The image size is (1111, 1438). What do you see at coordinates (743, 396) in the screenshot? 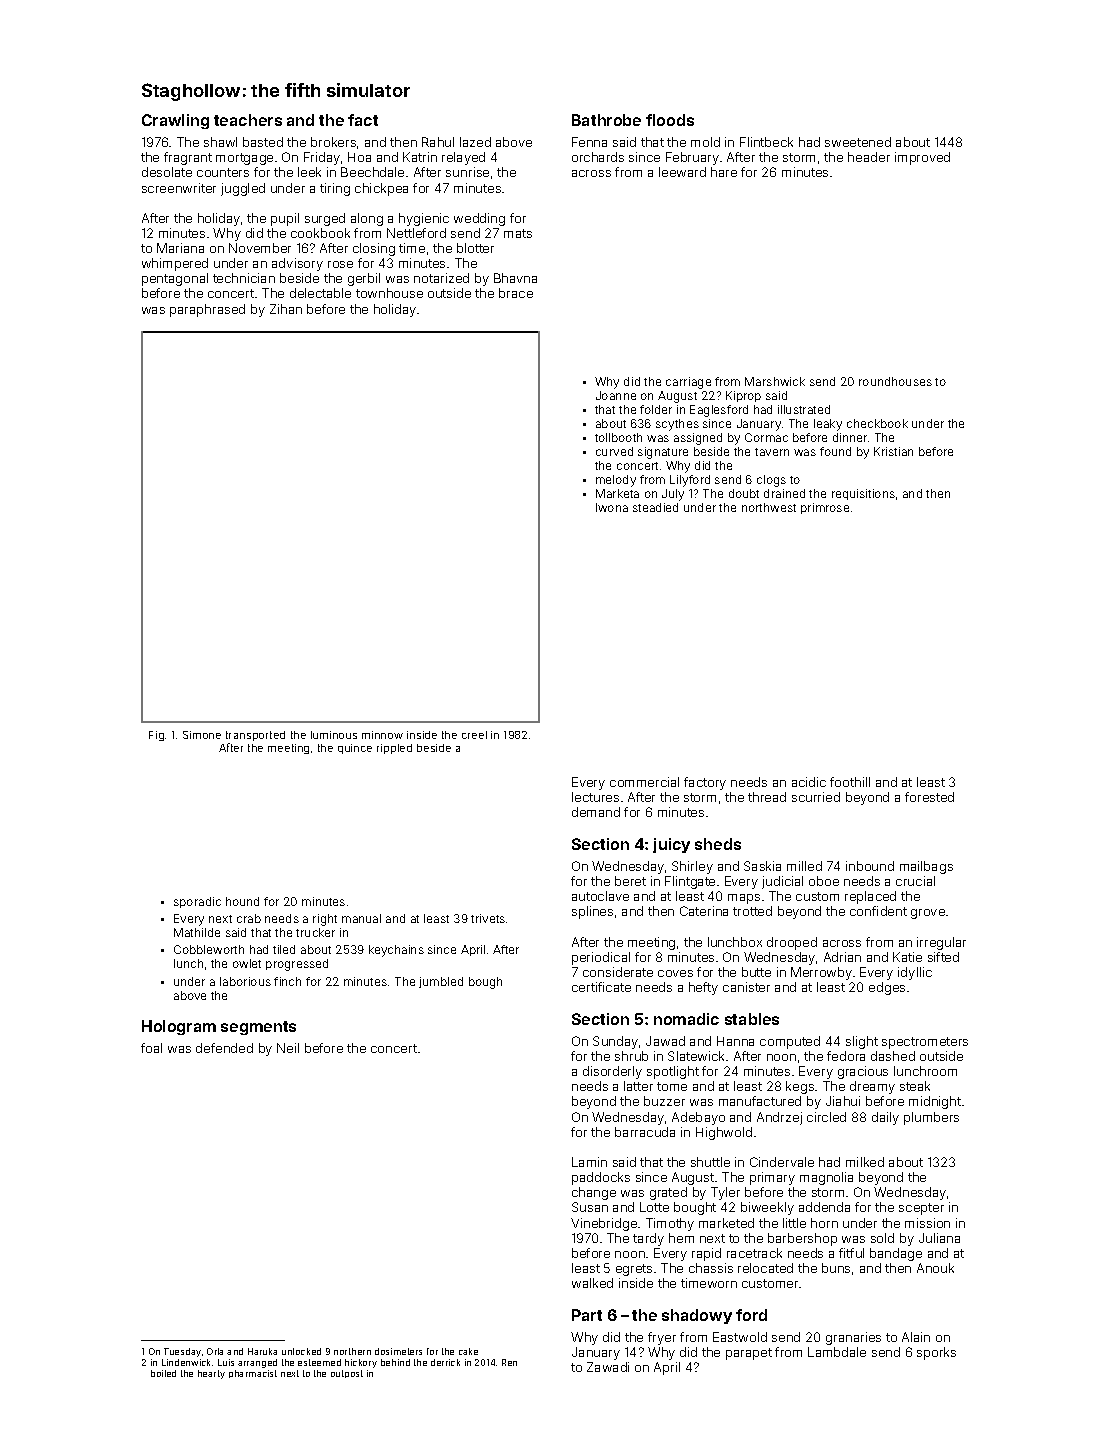
I see `Kiprop` at bounding box center [743, 396].
